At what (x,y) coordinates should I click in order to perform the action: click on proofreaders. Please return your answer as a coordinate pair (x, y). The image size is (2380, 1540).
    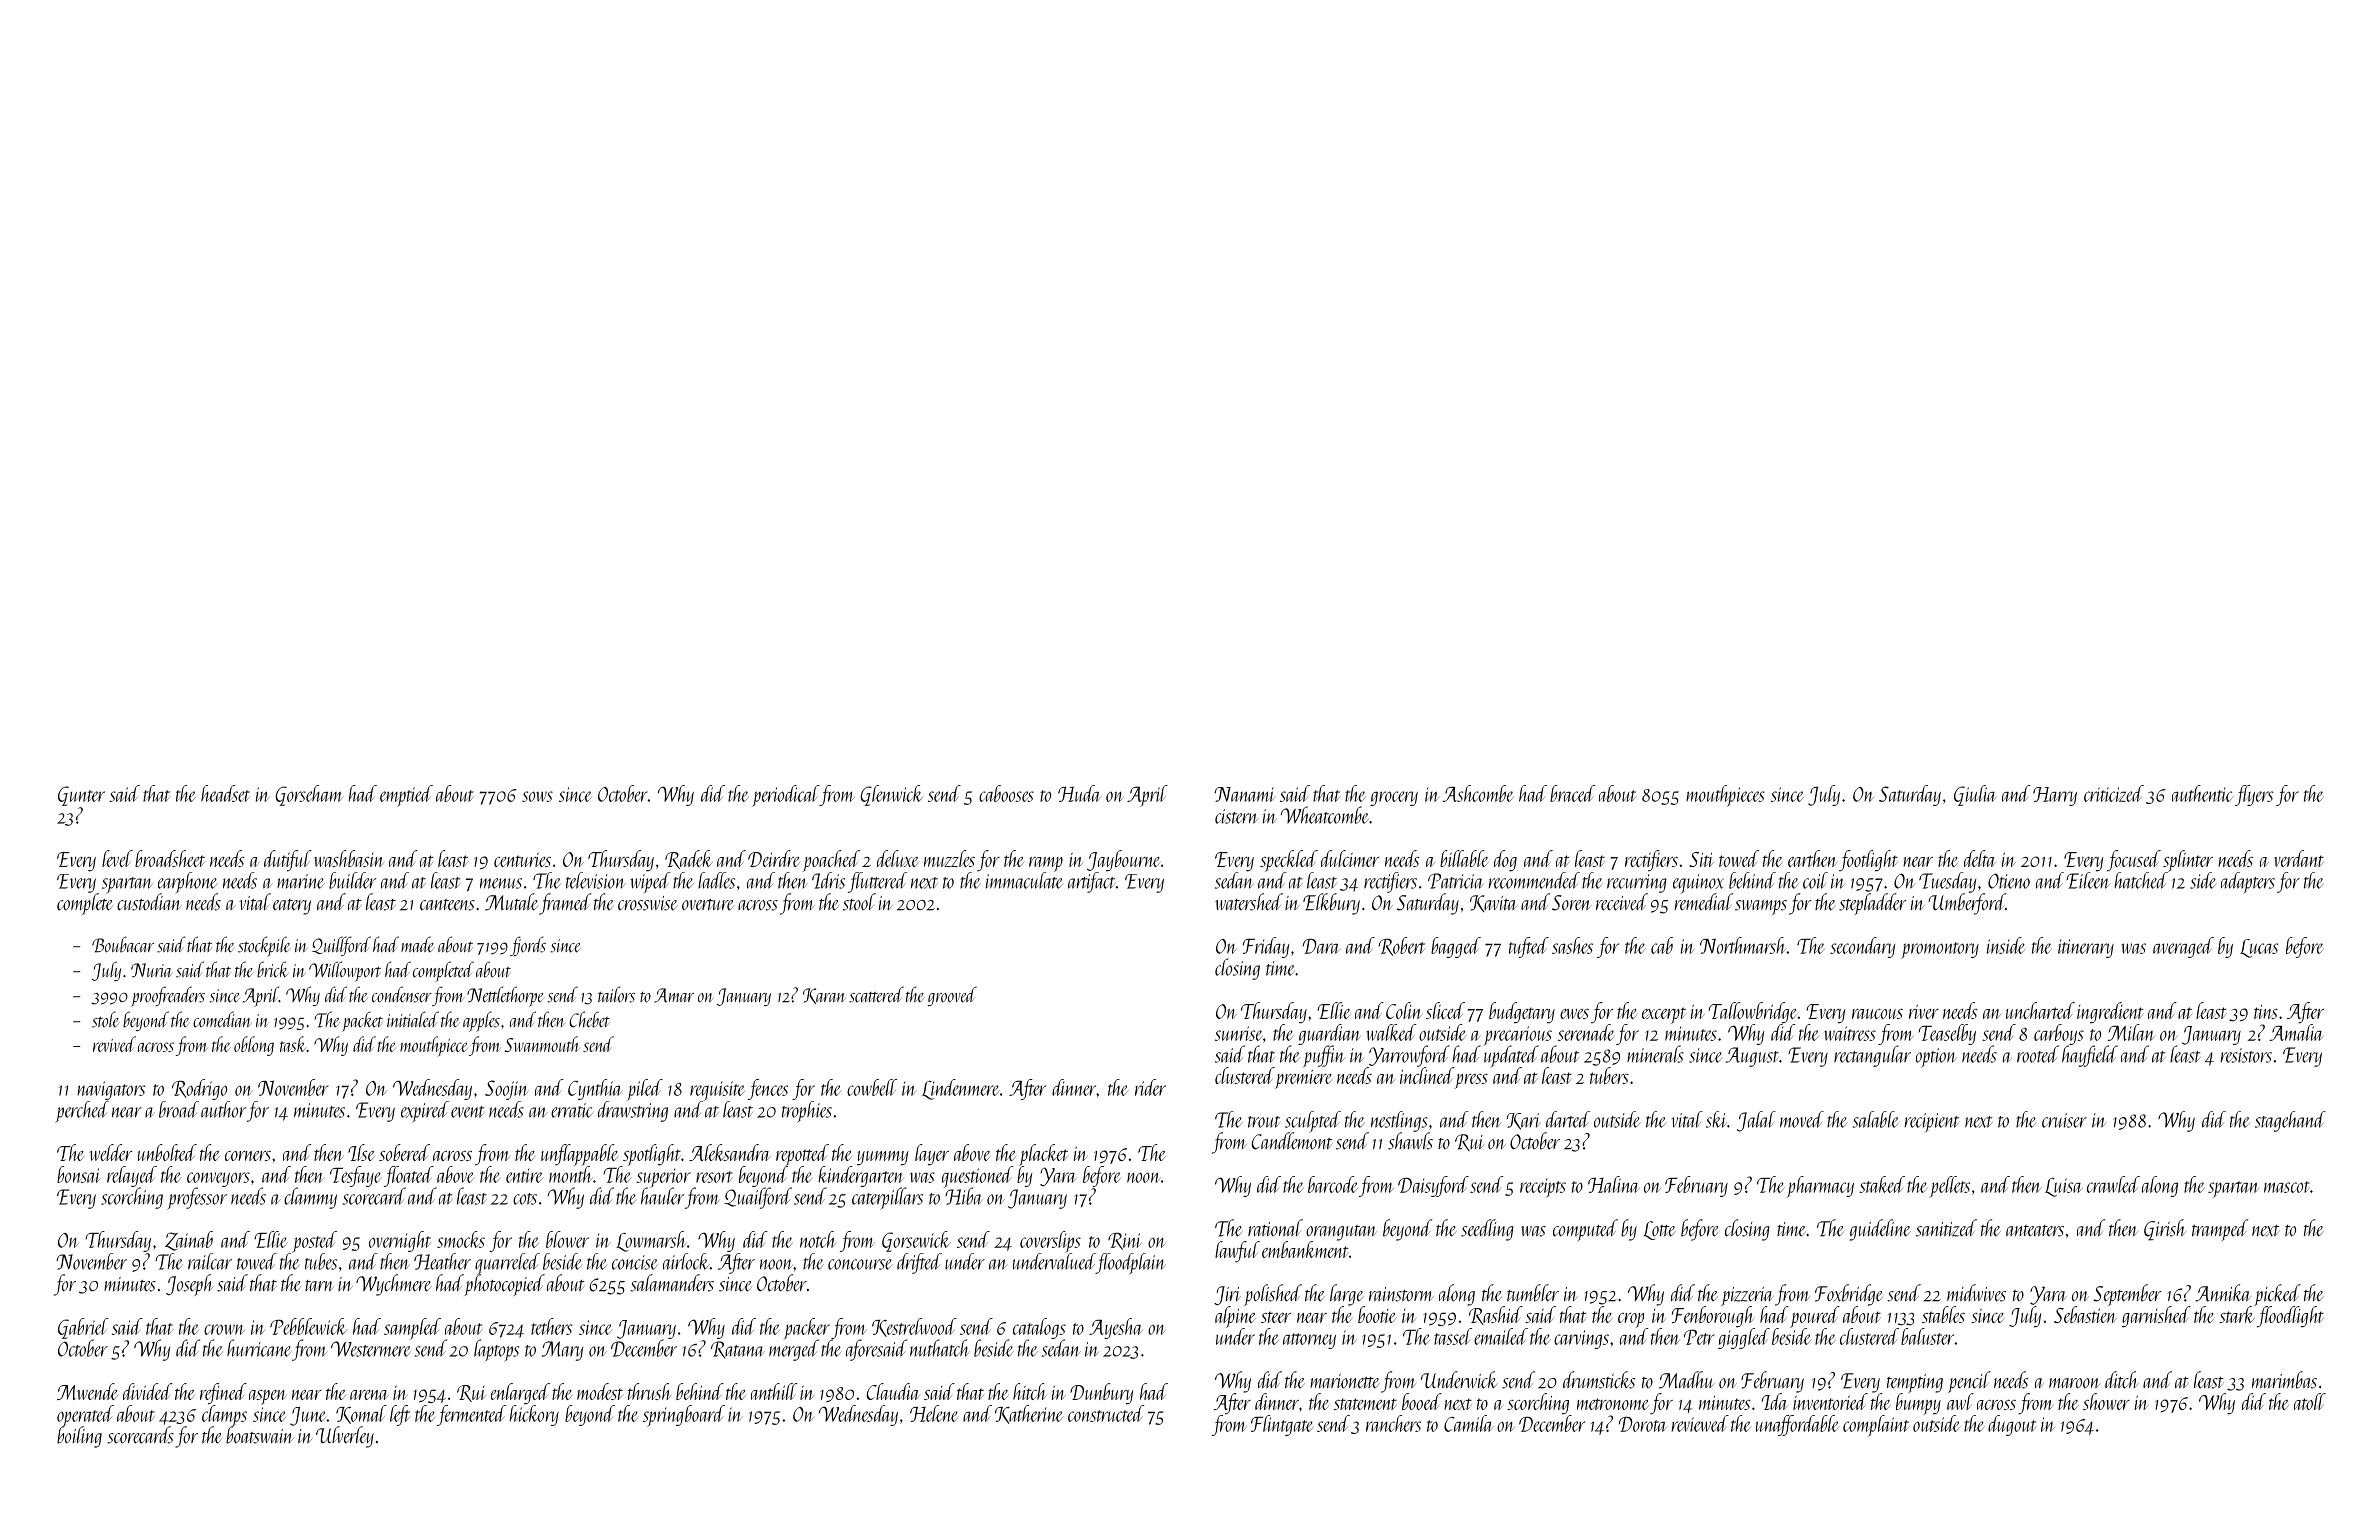
    Looking at the image, I should click on (168, 996).
